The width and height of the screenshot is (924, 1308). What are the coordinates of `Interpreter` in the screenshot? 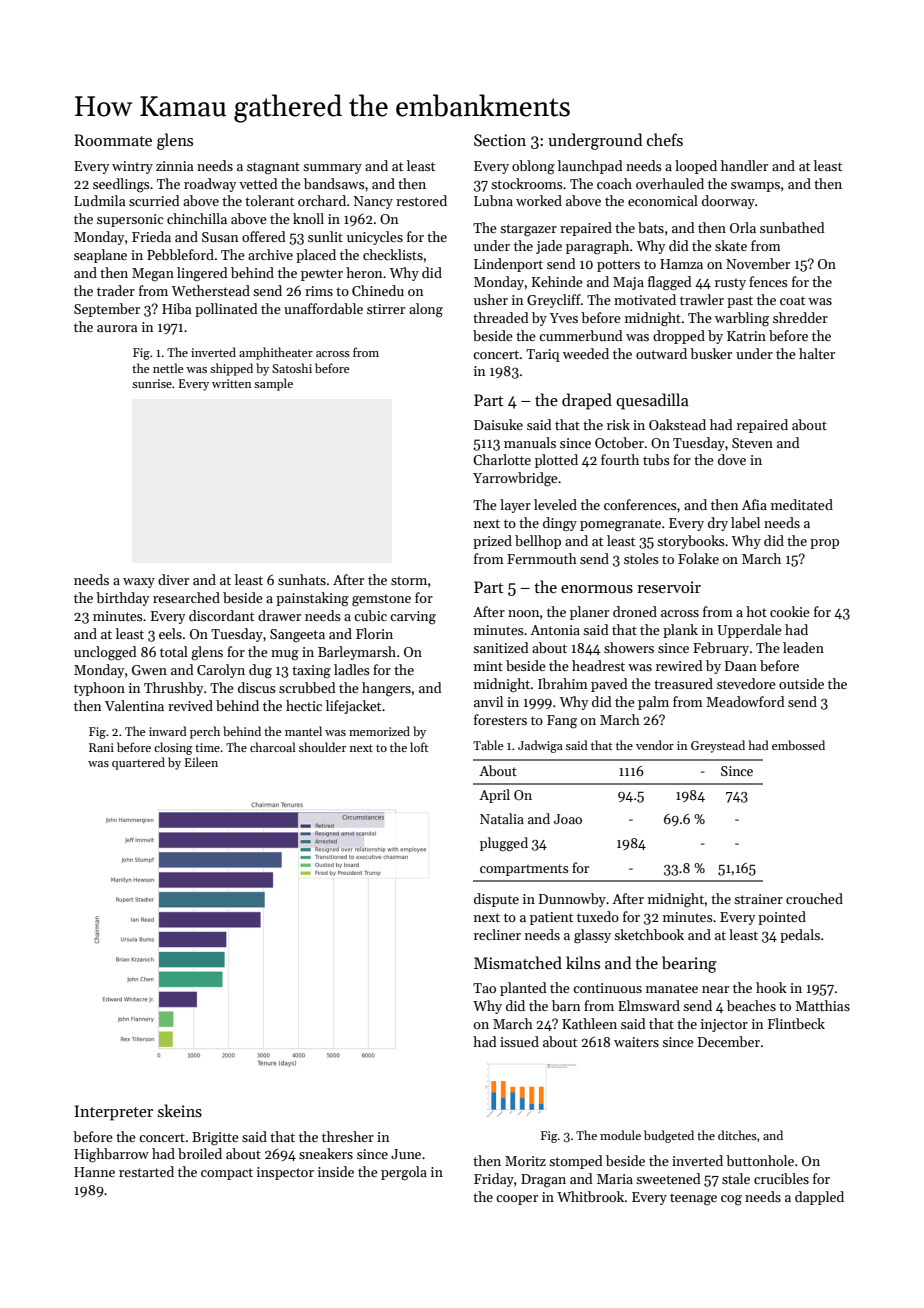 It's located at (113, 1113).
